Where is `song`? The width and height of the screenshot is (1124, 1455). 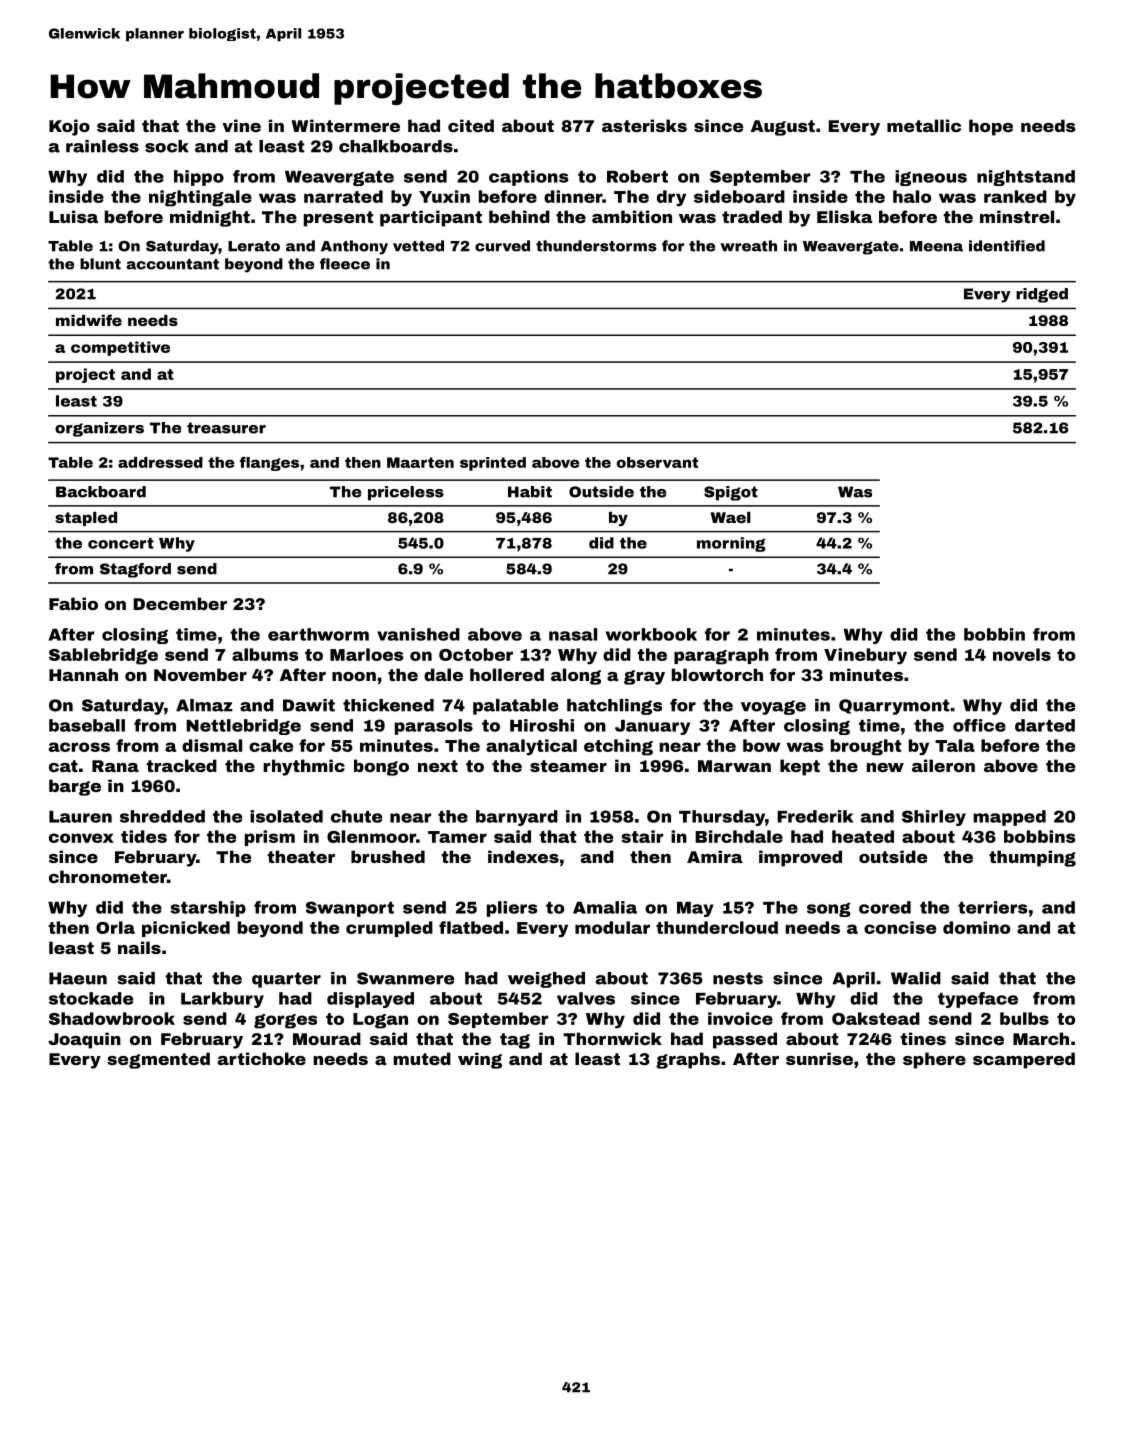
song is located at coordinates (829, 910).
